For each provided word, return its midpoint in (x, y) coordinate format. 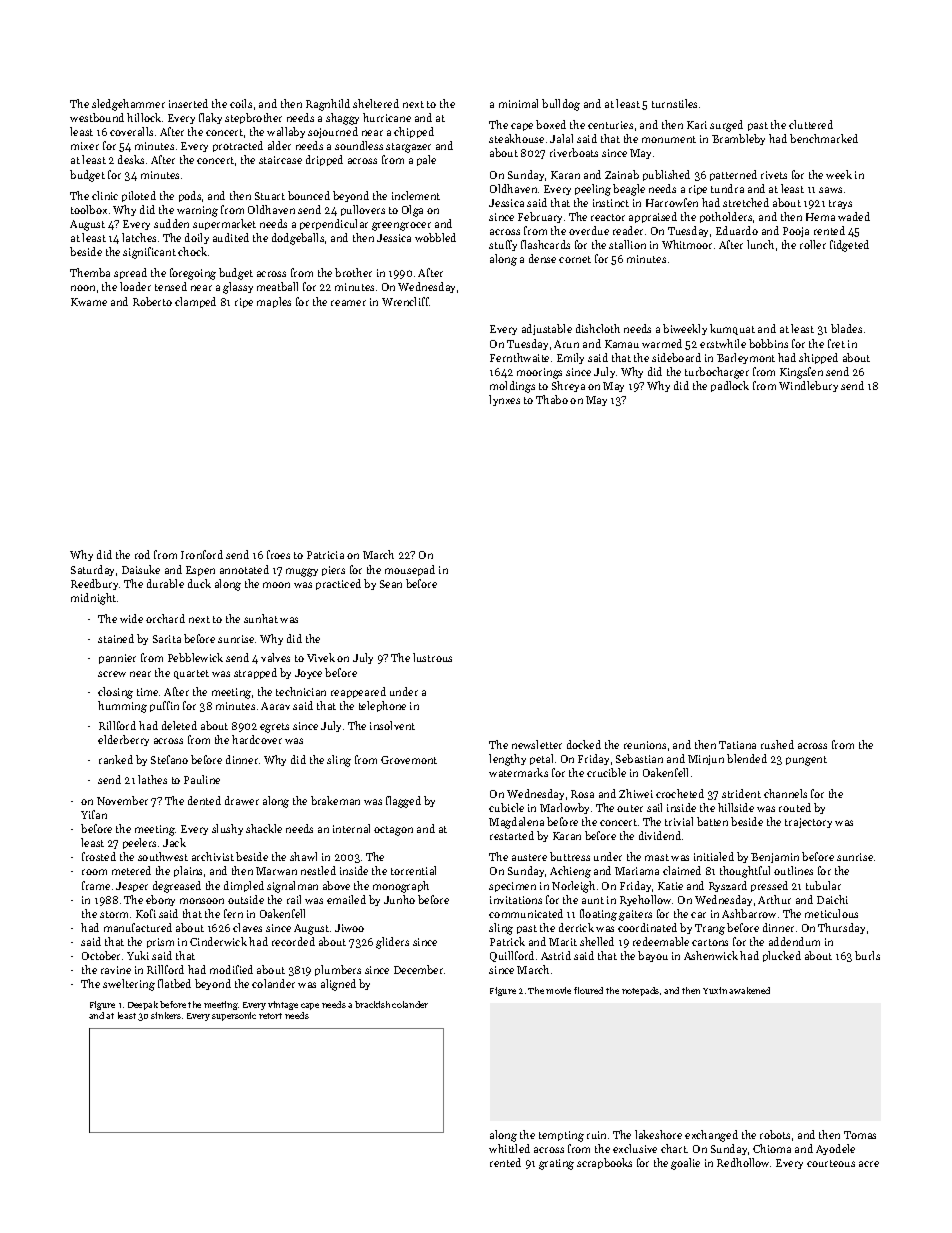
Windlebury (808, 386)
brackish (372, 1004)
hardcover (257, 739)
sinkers (166, 1015)
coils (241, 103)
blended (747, 758)
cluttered (811, 124)
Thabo (552, 399)
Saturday (92, 570)
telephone (382, 706)
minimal (518, 103)
